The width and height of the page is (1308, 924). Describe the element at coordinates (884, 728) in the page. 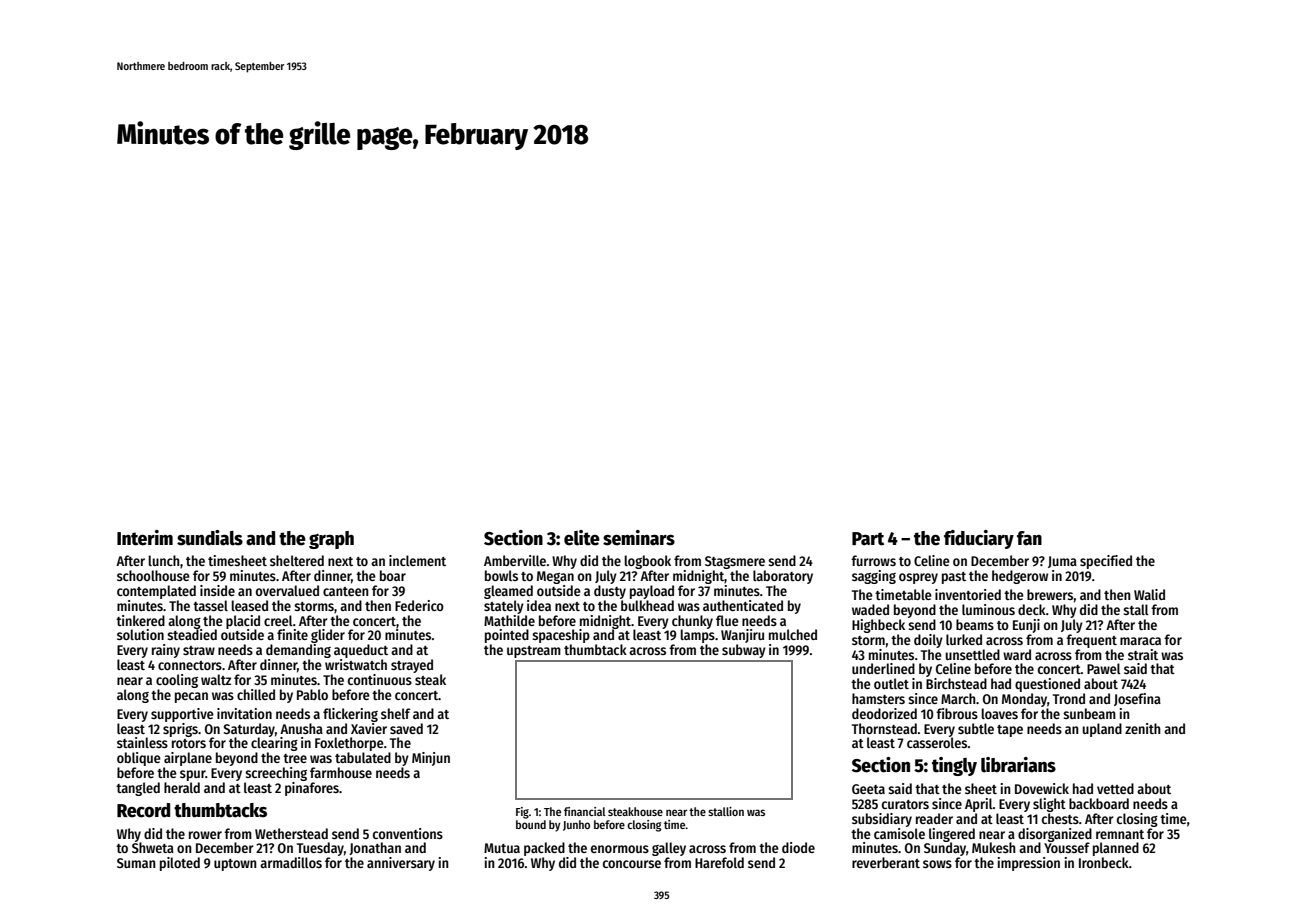

I see `Thornstead` at that location.
